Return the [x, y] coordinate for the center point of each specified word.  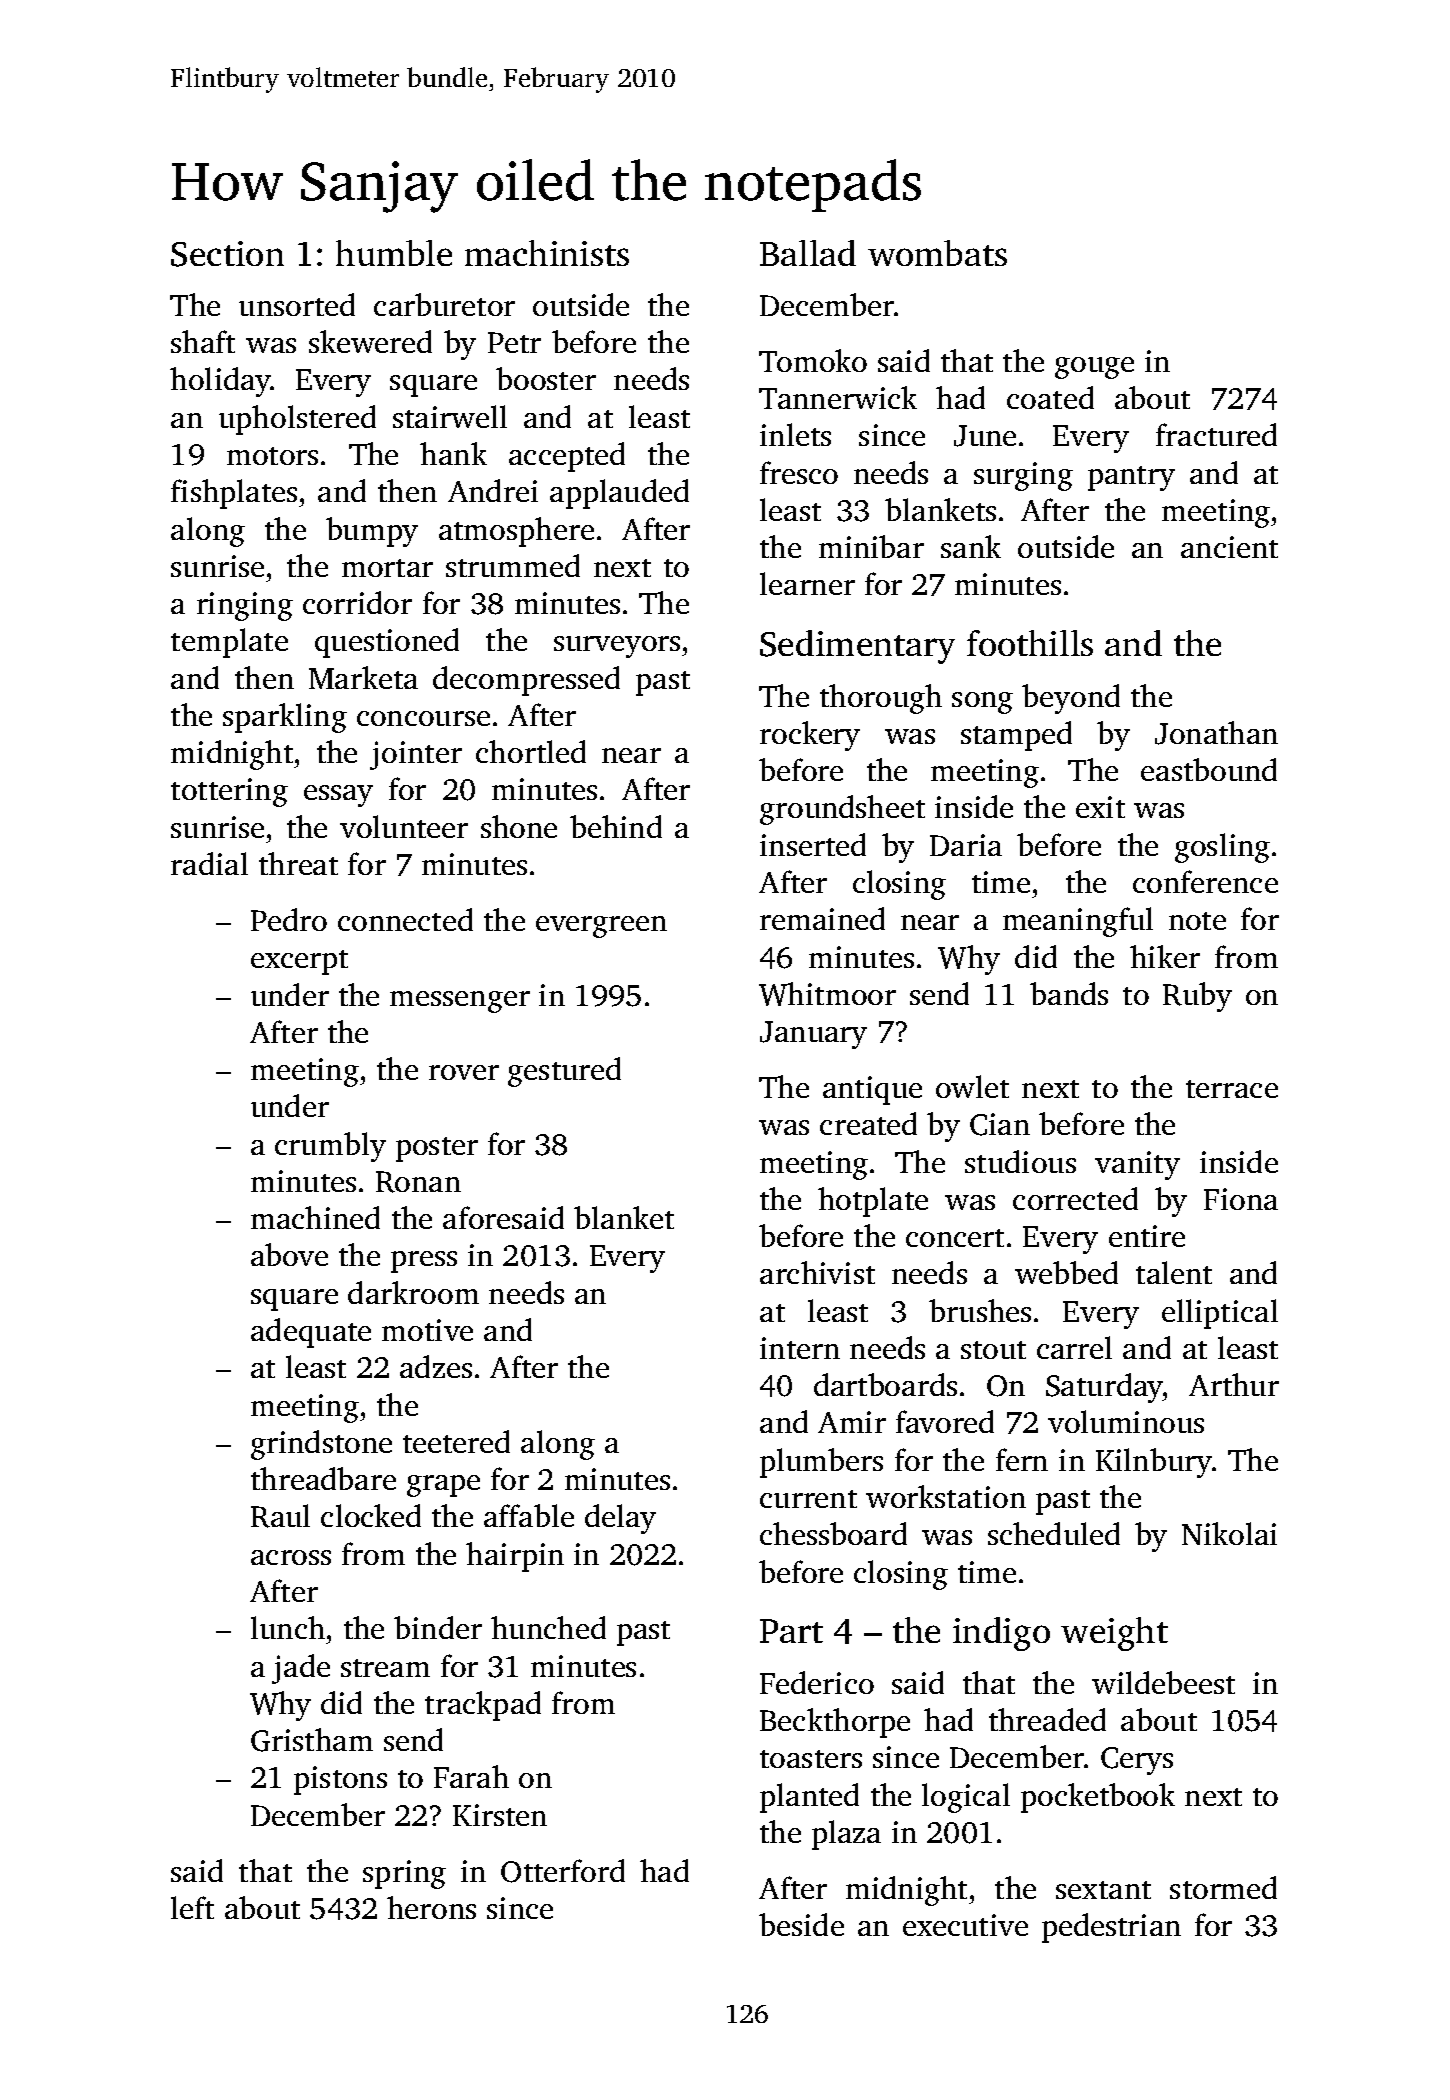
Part [791, 1631]
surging [1023, 476]
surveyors [617, 647]
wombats [937, 253]
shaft [203, 341]
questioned [387, 643]
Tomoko [813, 360]
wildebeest [1163, 1682]
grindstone [321, 1445]
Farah [471, 1776]
